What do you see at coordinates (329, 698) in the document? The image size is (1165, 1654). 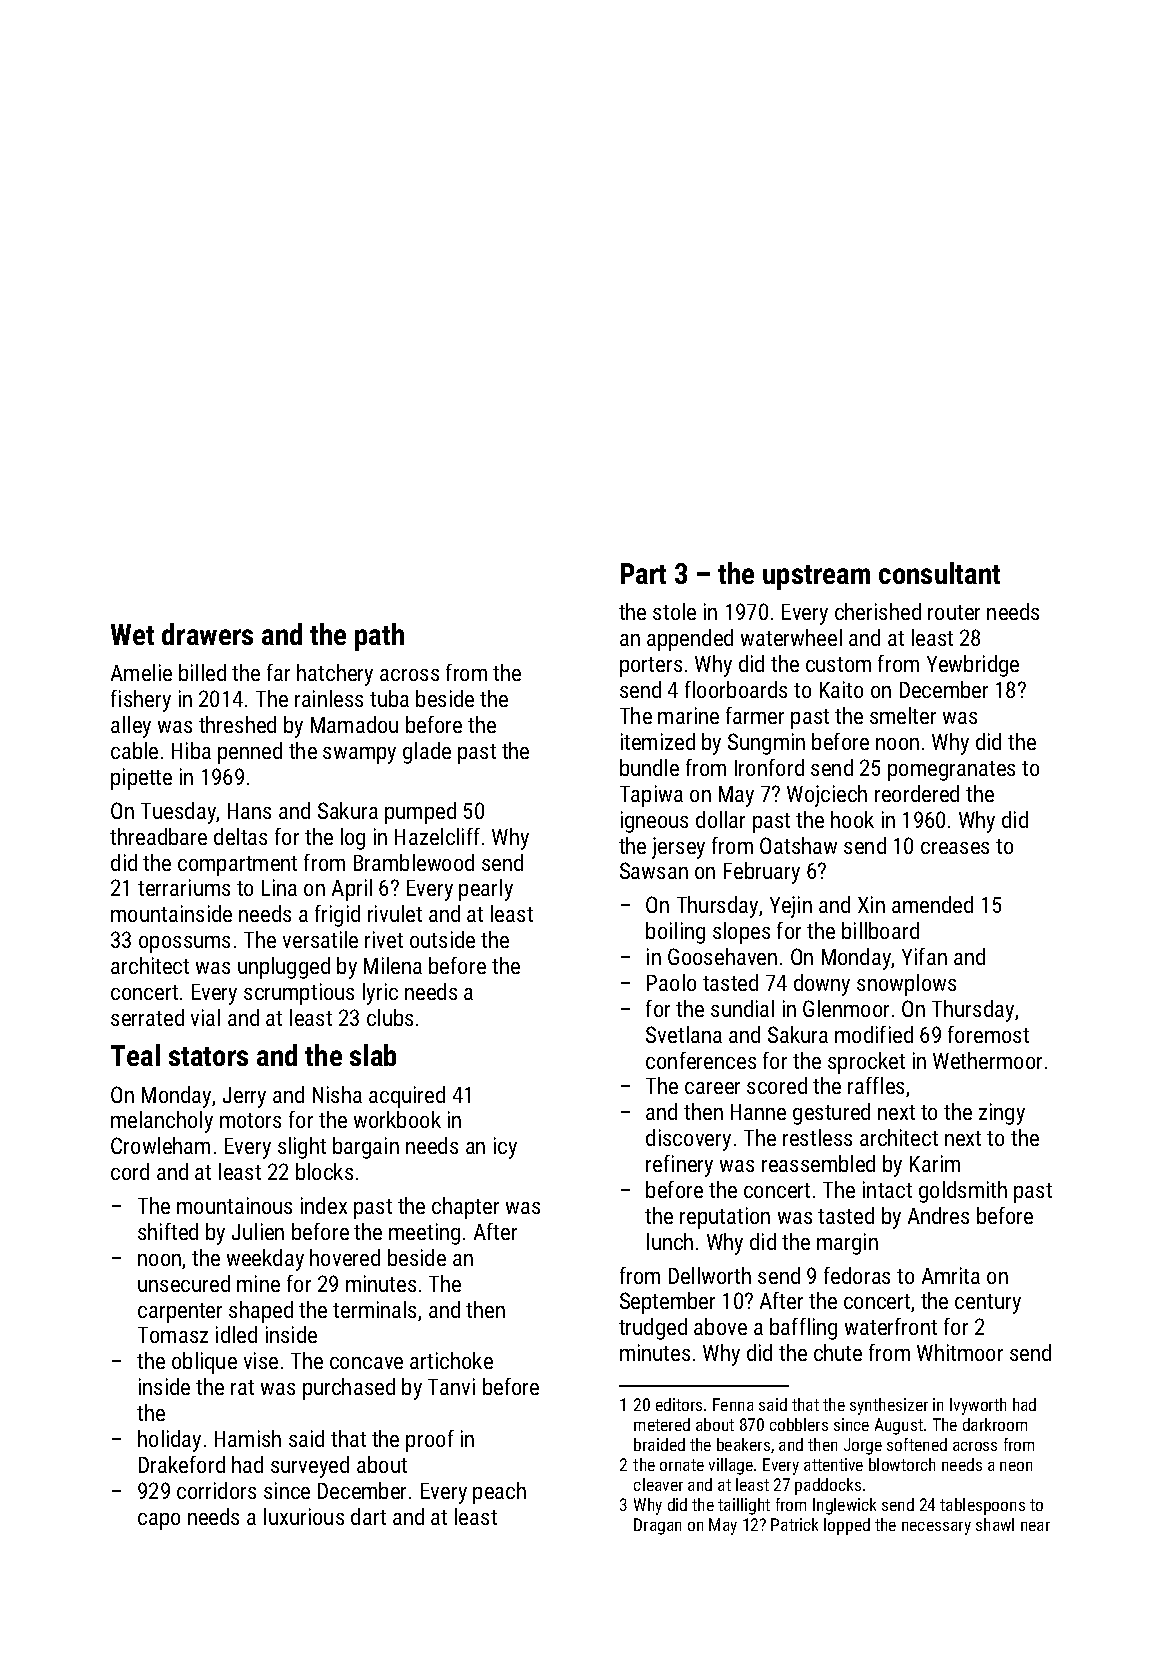 I see `rainless` at bounding box center [329, 698].
